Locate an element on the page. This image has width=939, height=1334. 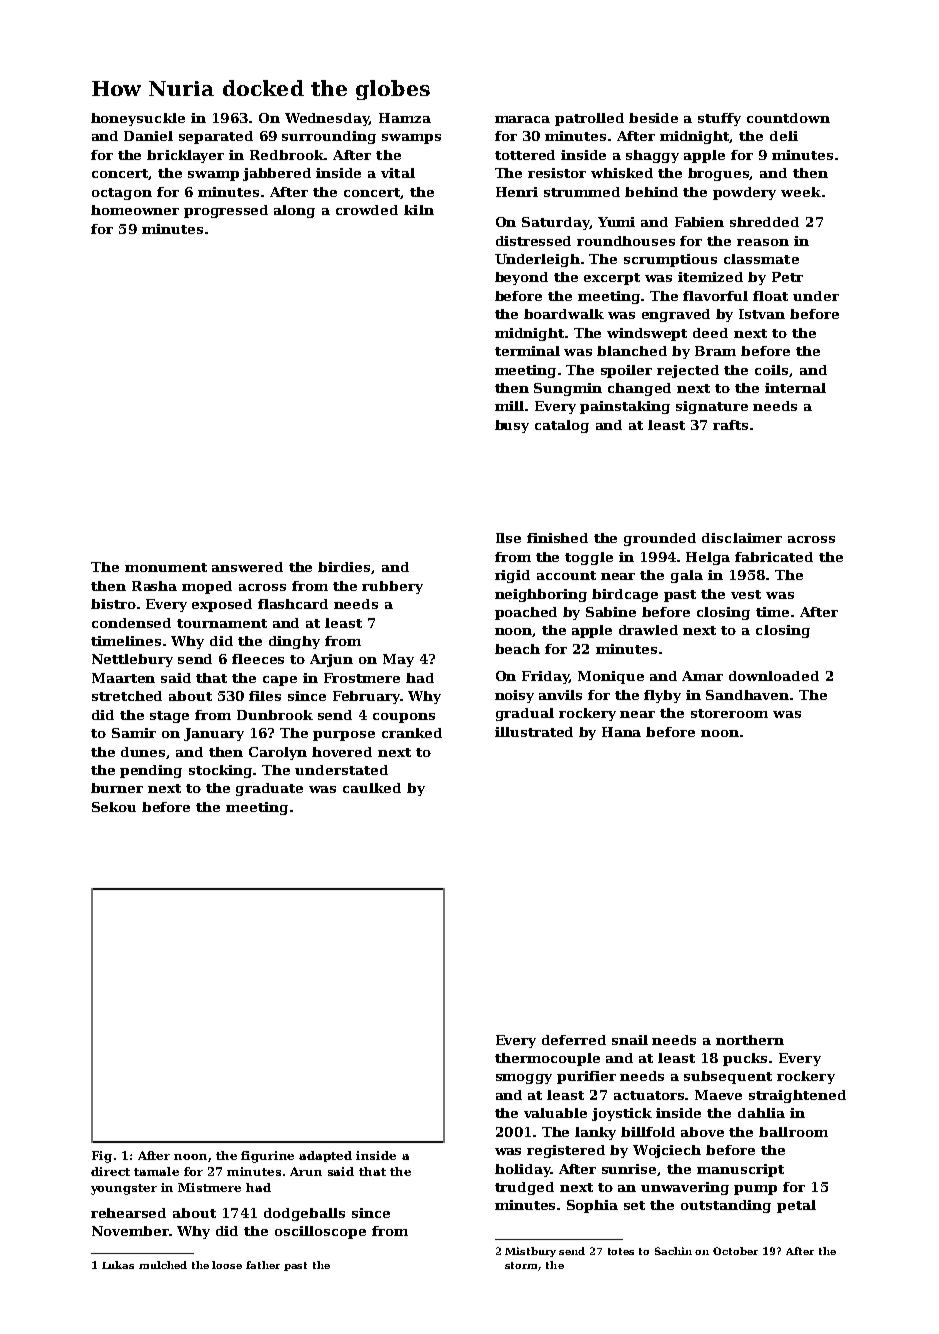
graduate is located at coordinates (269, 789).
